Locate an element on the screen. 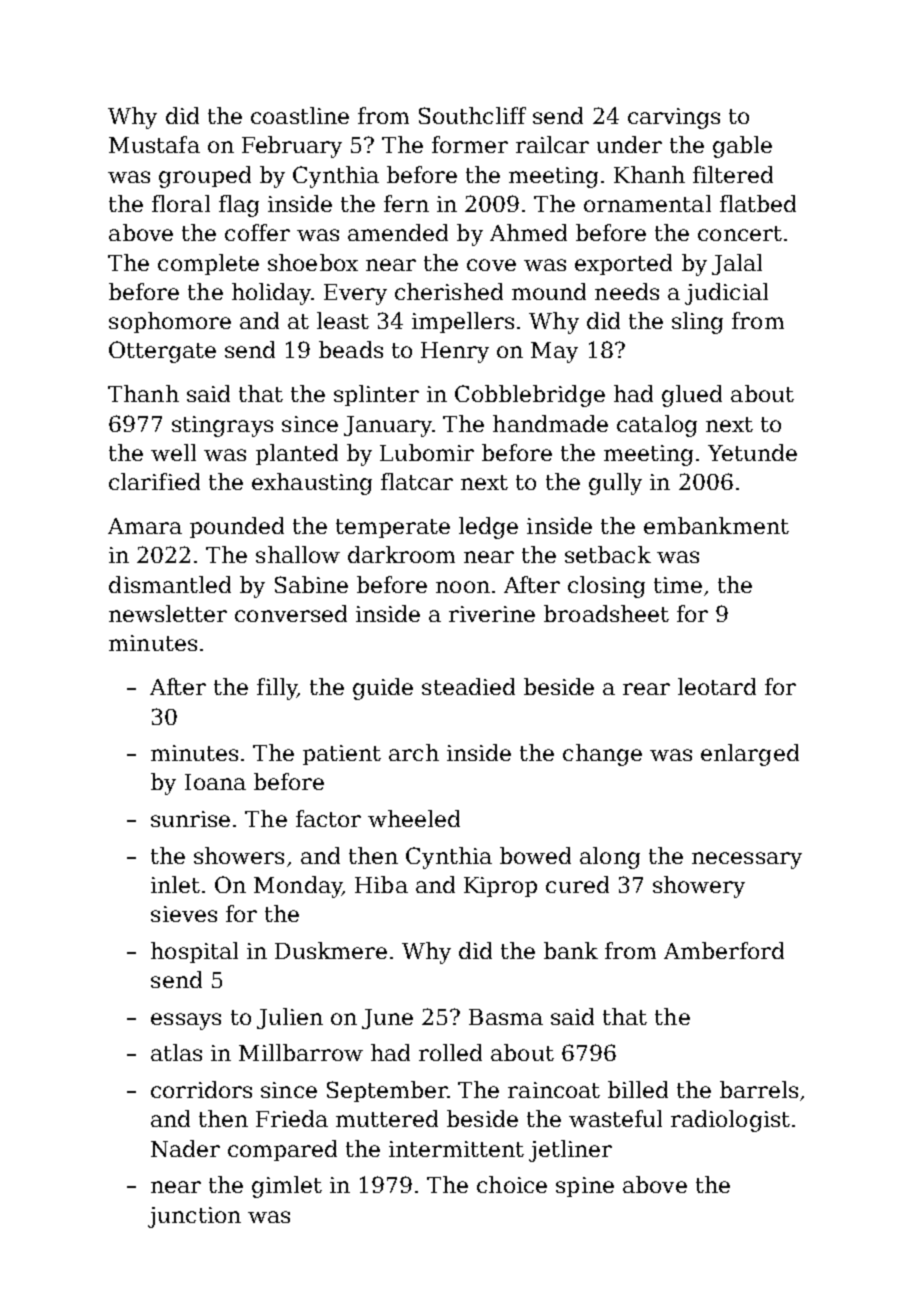 Image resolution: width=924 pixels, height=1311 pixels. floral is located at coordinates (181, 203).
